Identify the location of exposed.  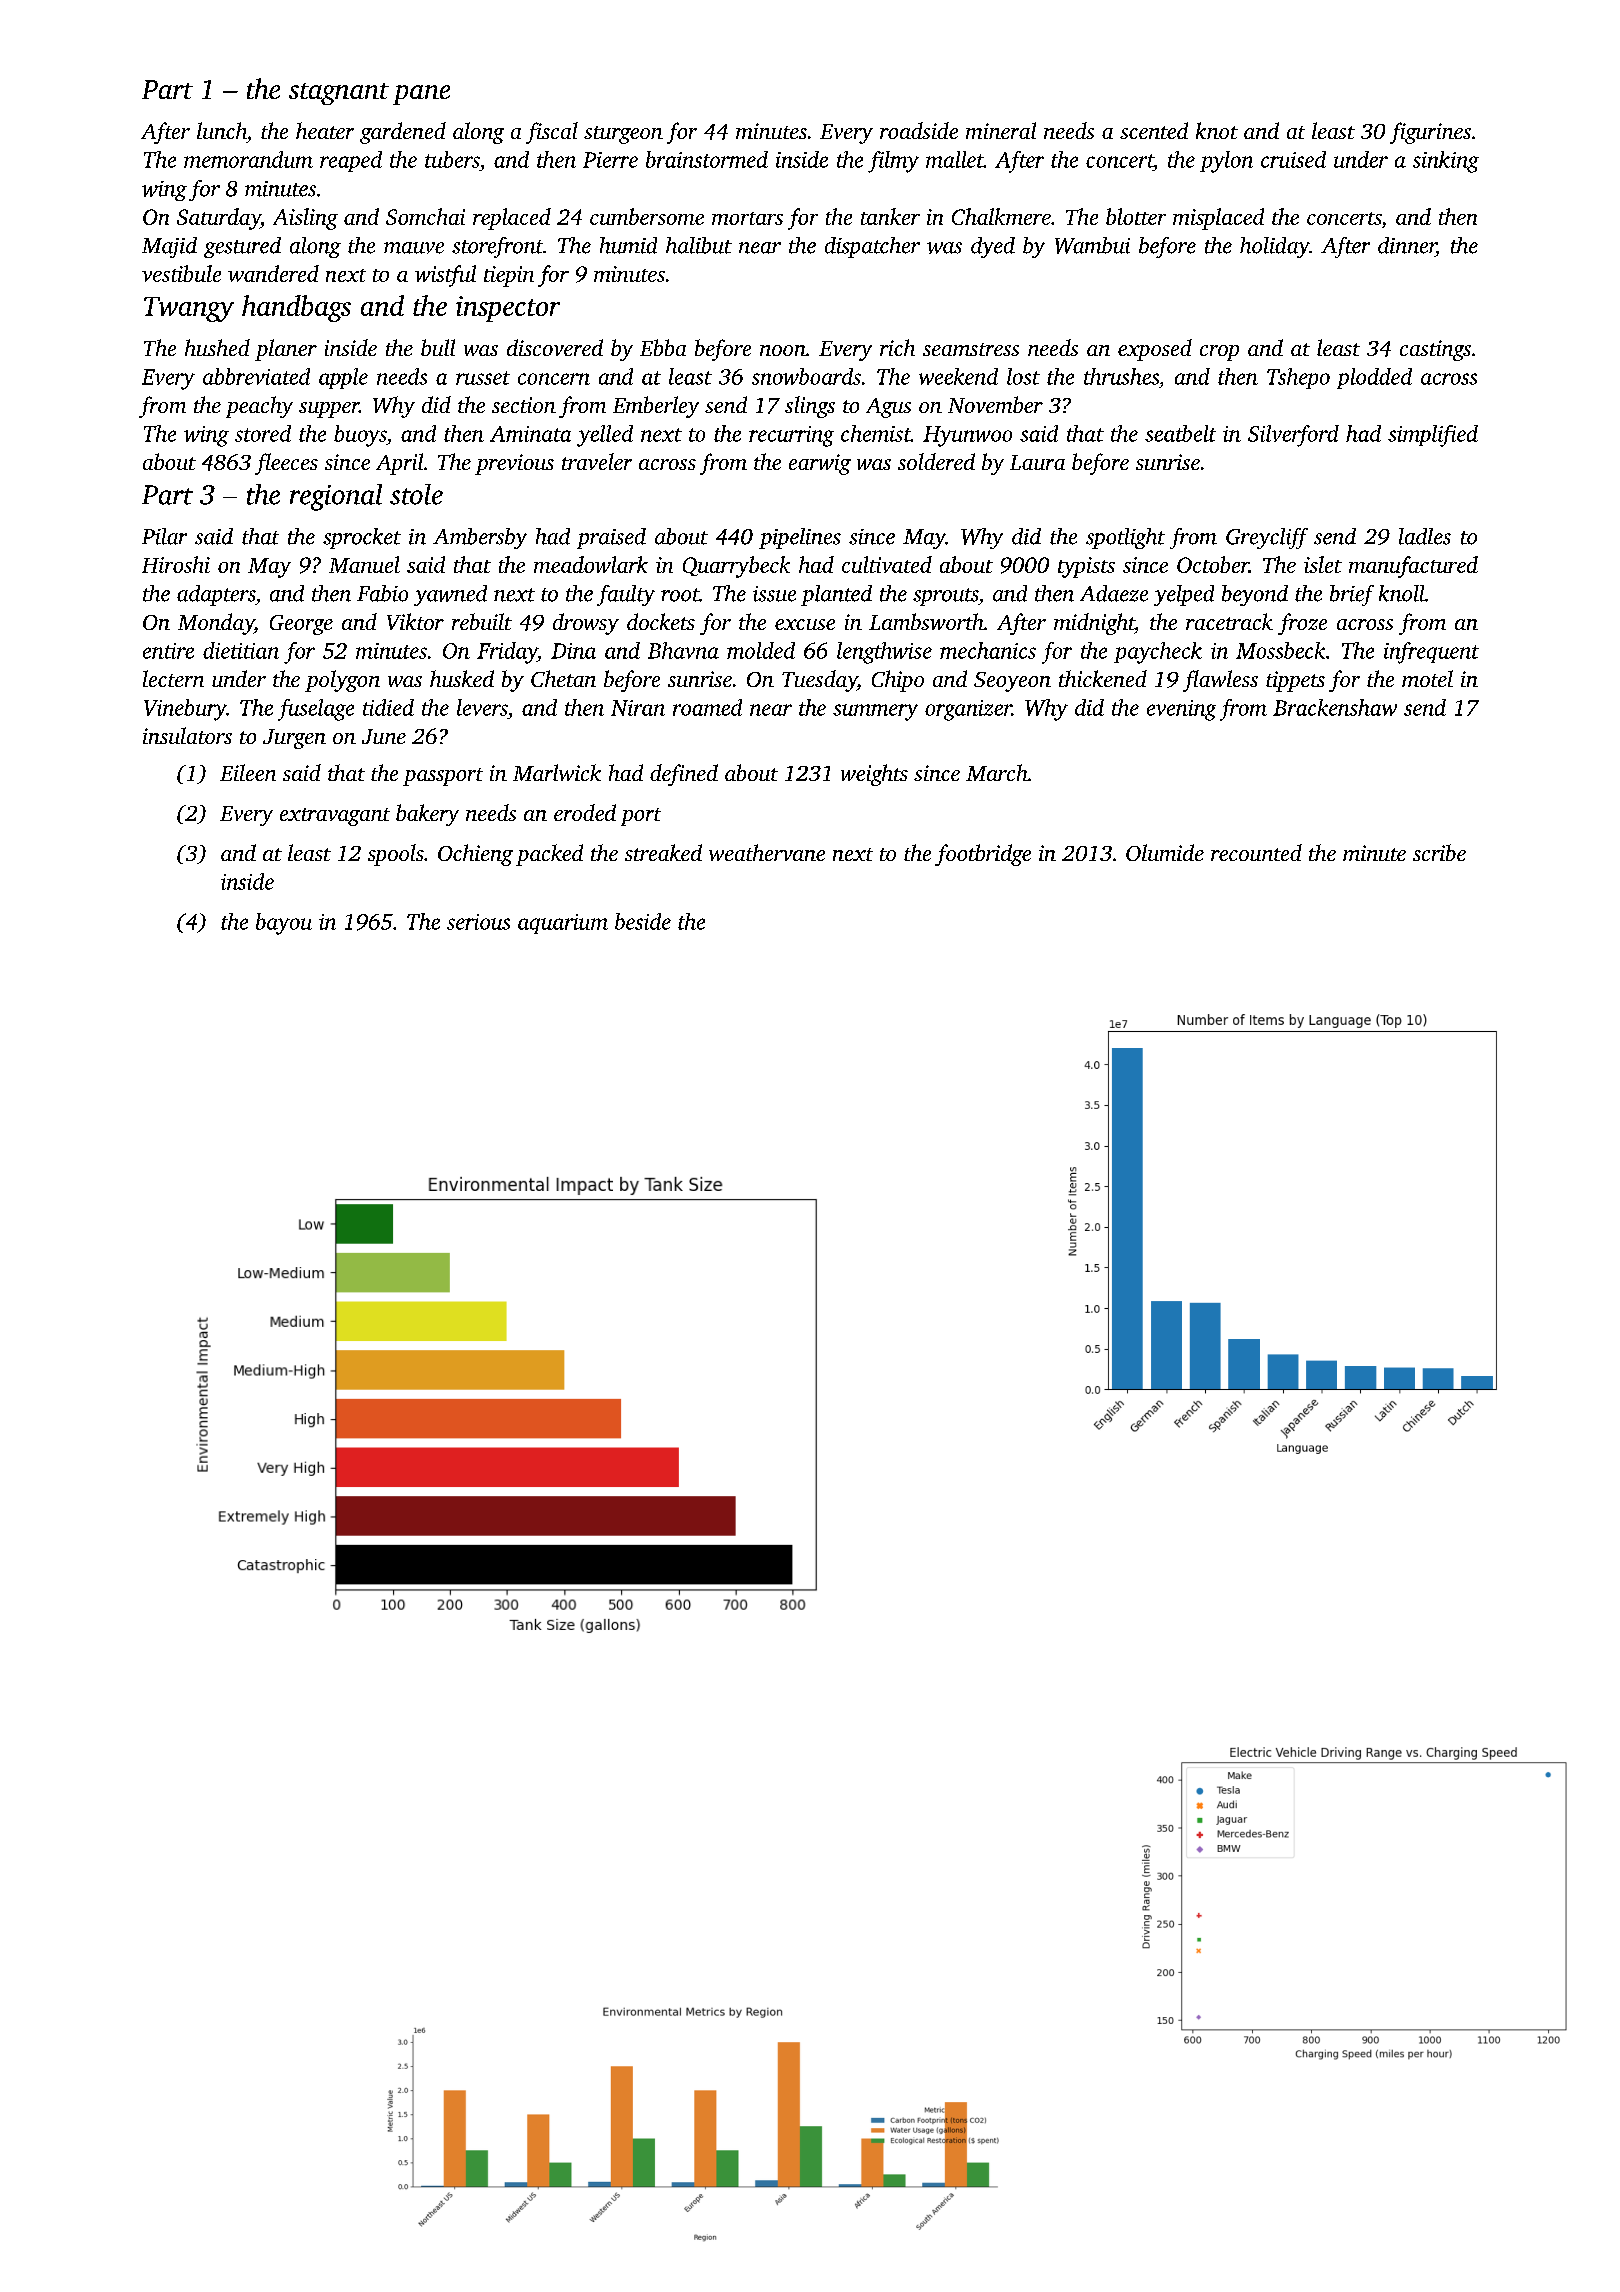
(1155, 350).
